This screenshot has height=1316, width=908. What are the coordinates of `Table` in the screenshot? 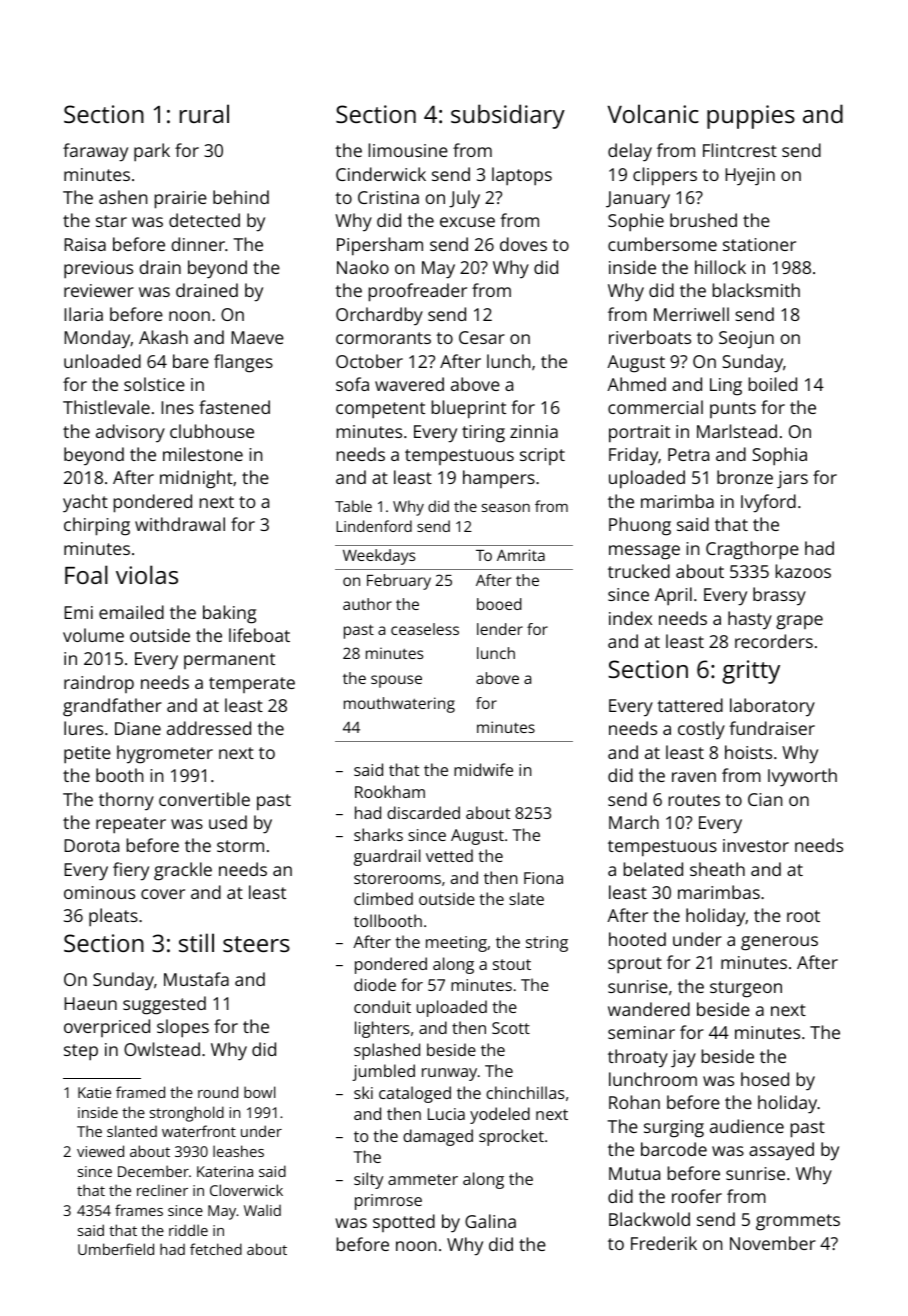 It's located at (353, 506).
